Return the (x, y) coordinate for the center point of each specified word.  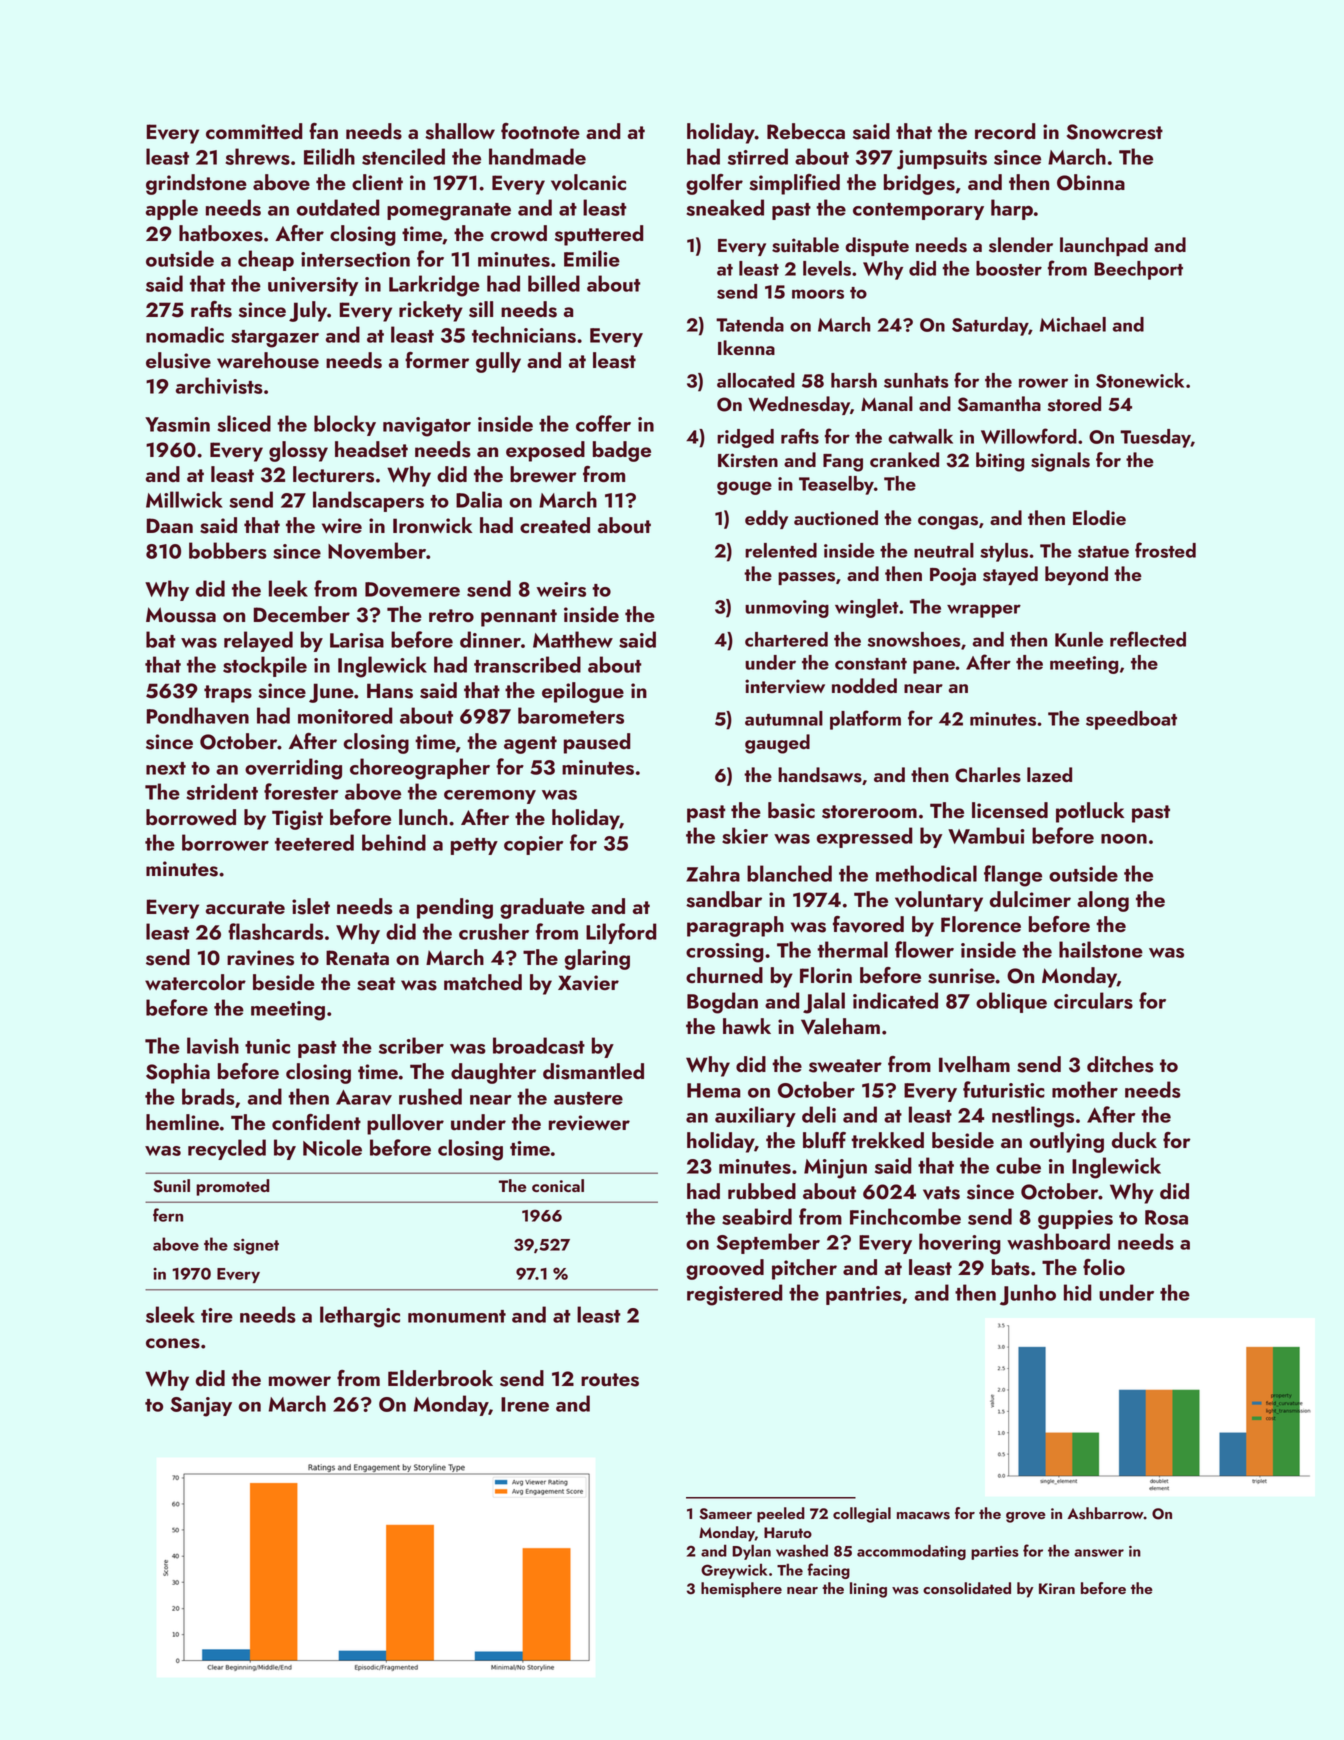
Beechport (1138, 270)
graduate (542, 908)
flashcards (275, 931)
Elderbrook (440, 1378)
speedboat (1131, 720)
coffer (603, 423)
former (437, 360)
